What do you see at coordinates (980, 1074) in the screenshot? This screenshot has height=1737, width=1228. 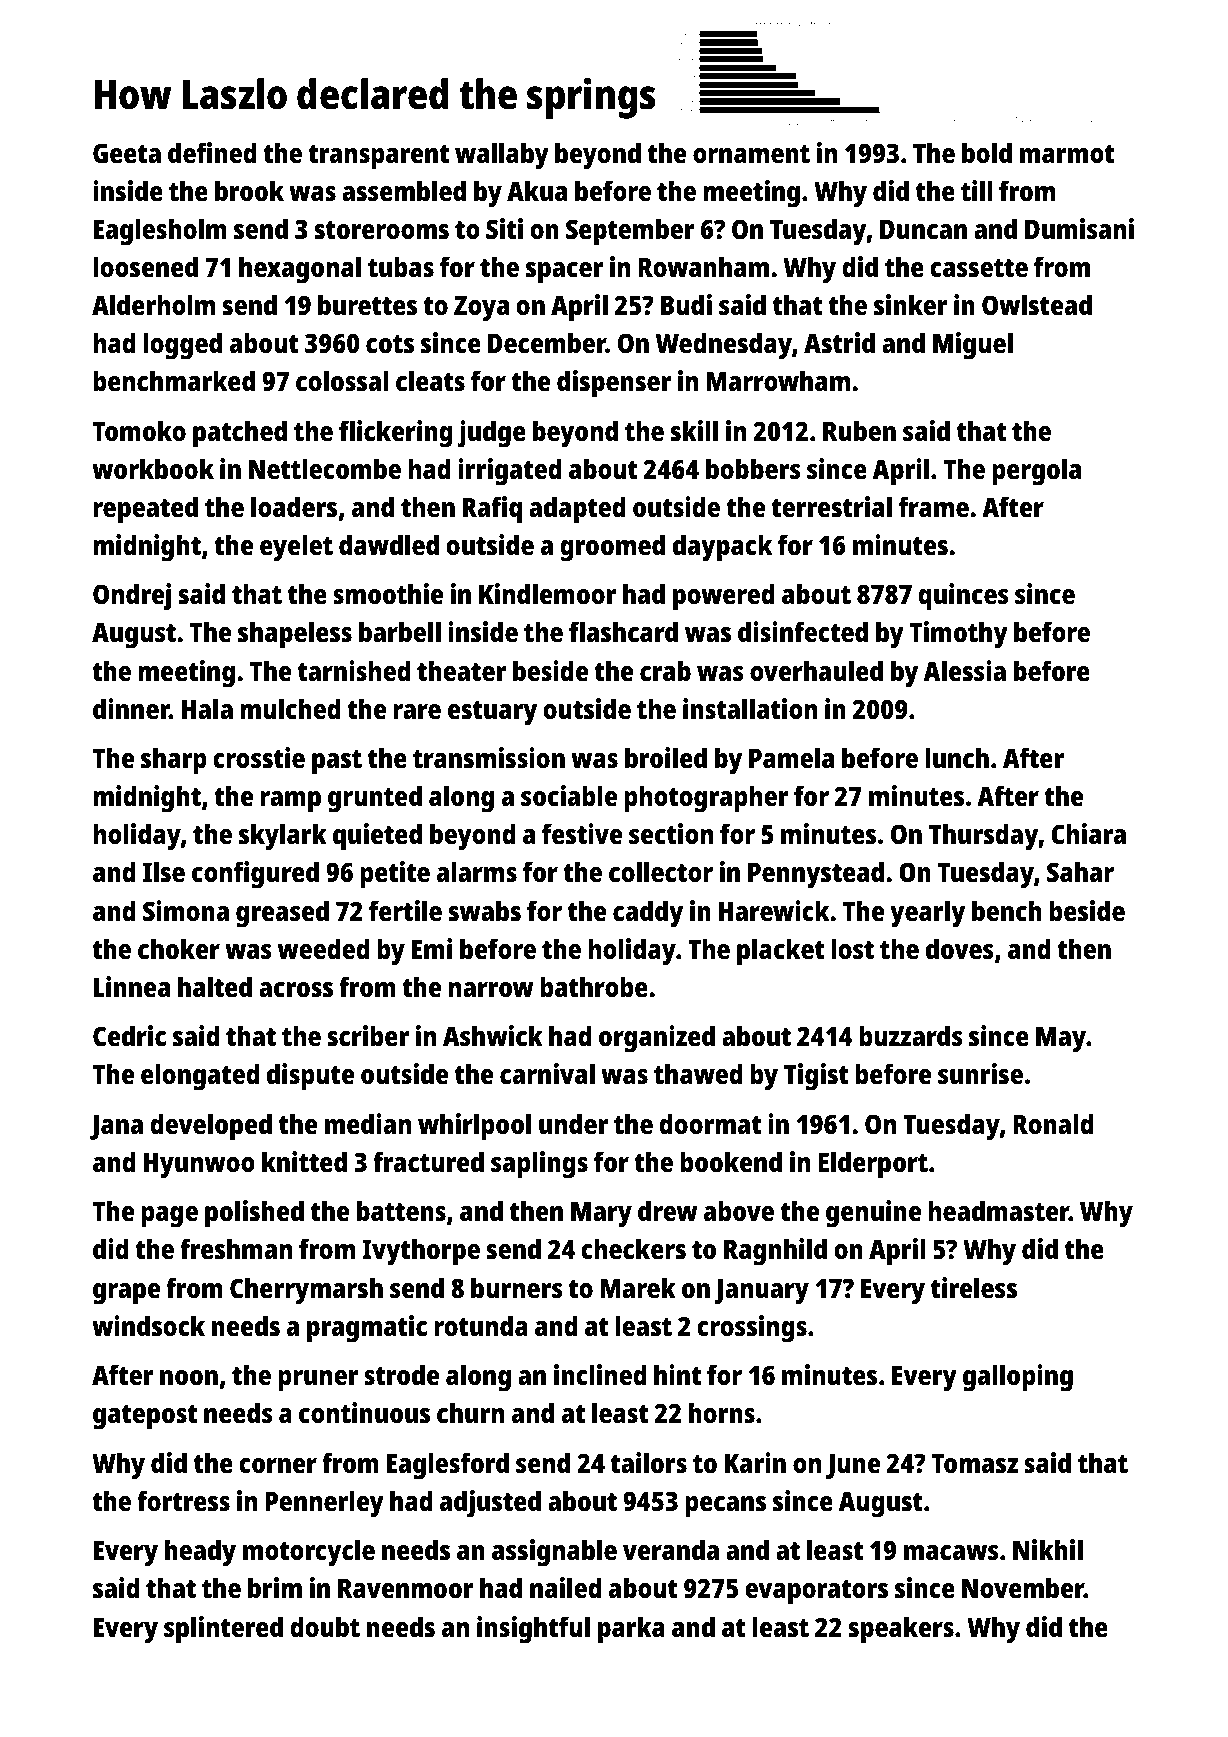 I see `sunrise` at bounding box center [980, 1074].
